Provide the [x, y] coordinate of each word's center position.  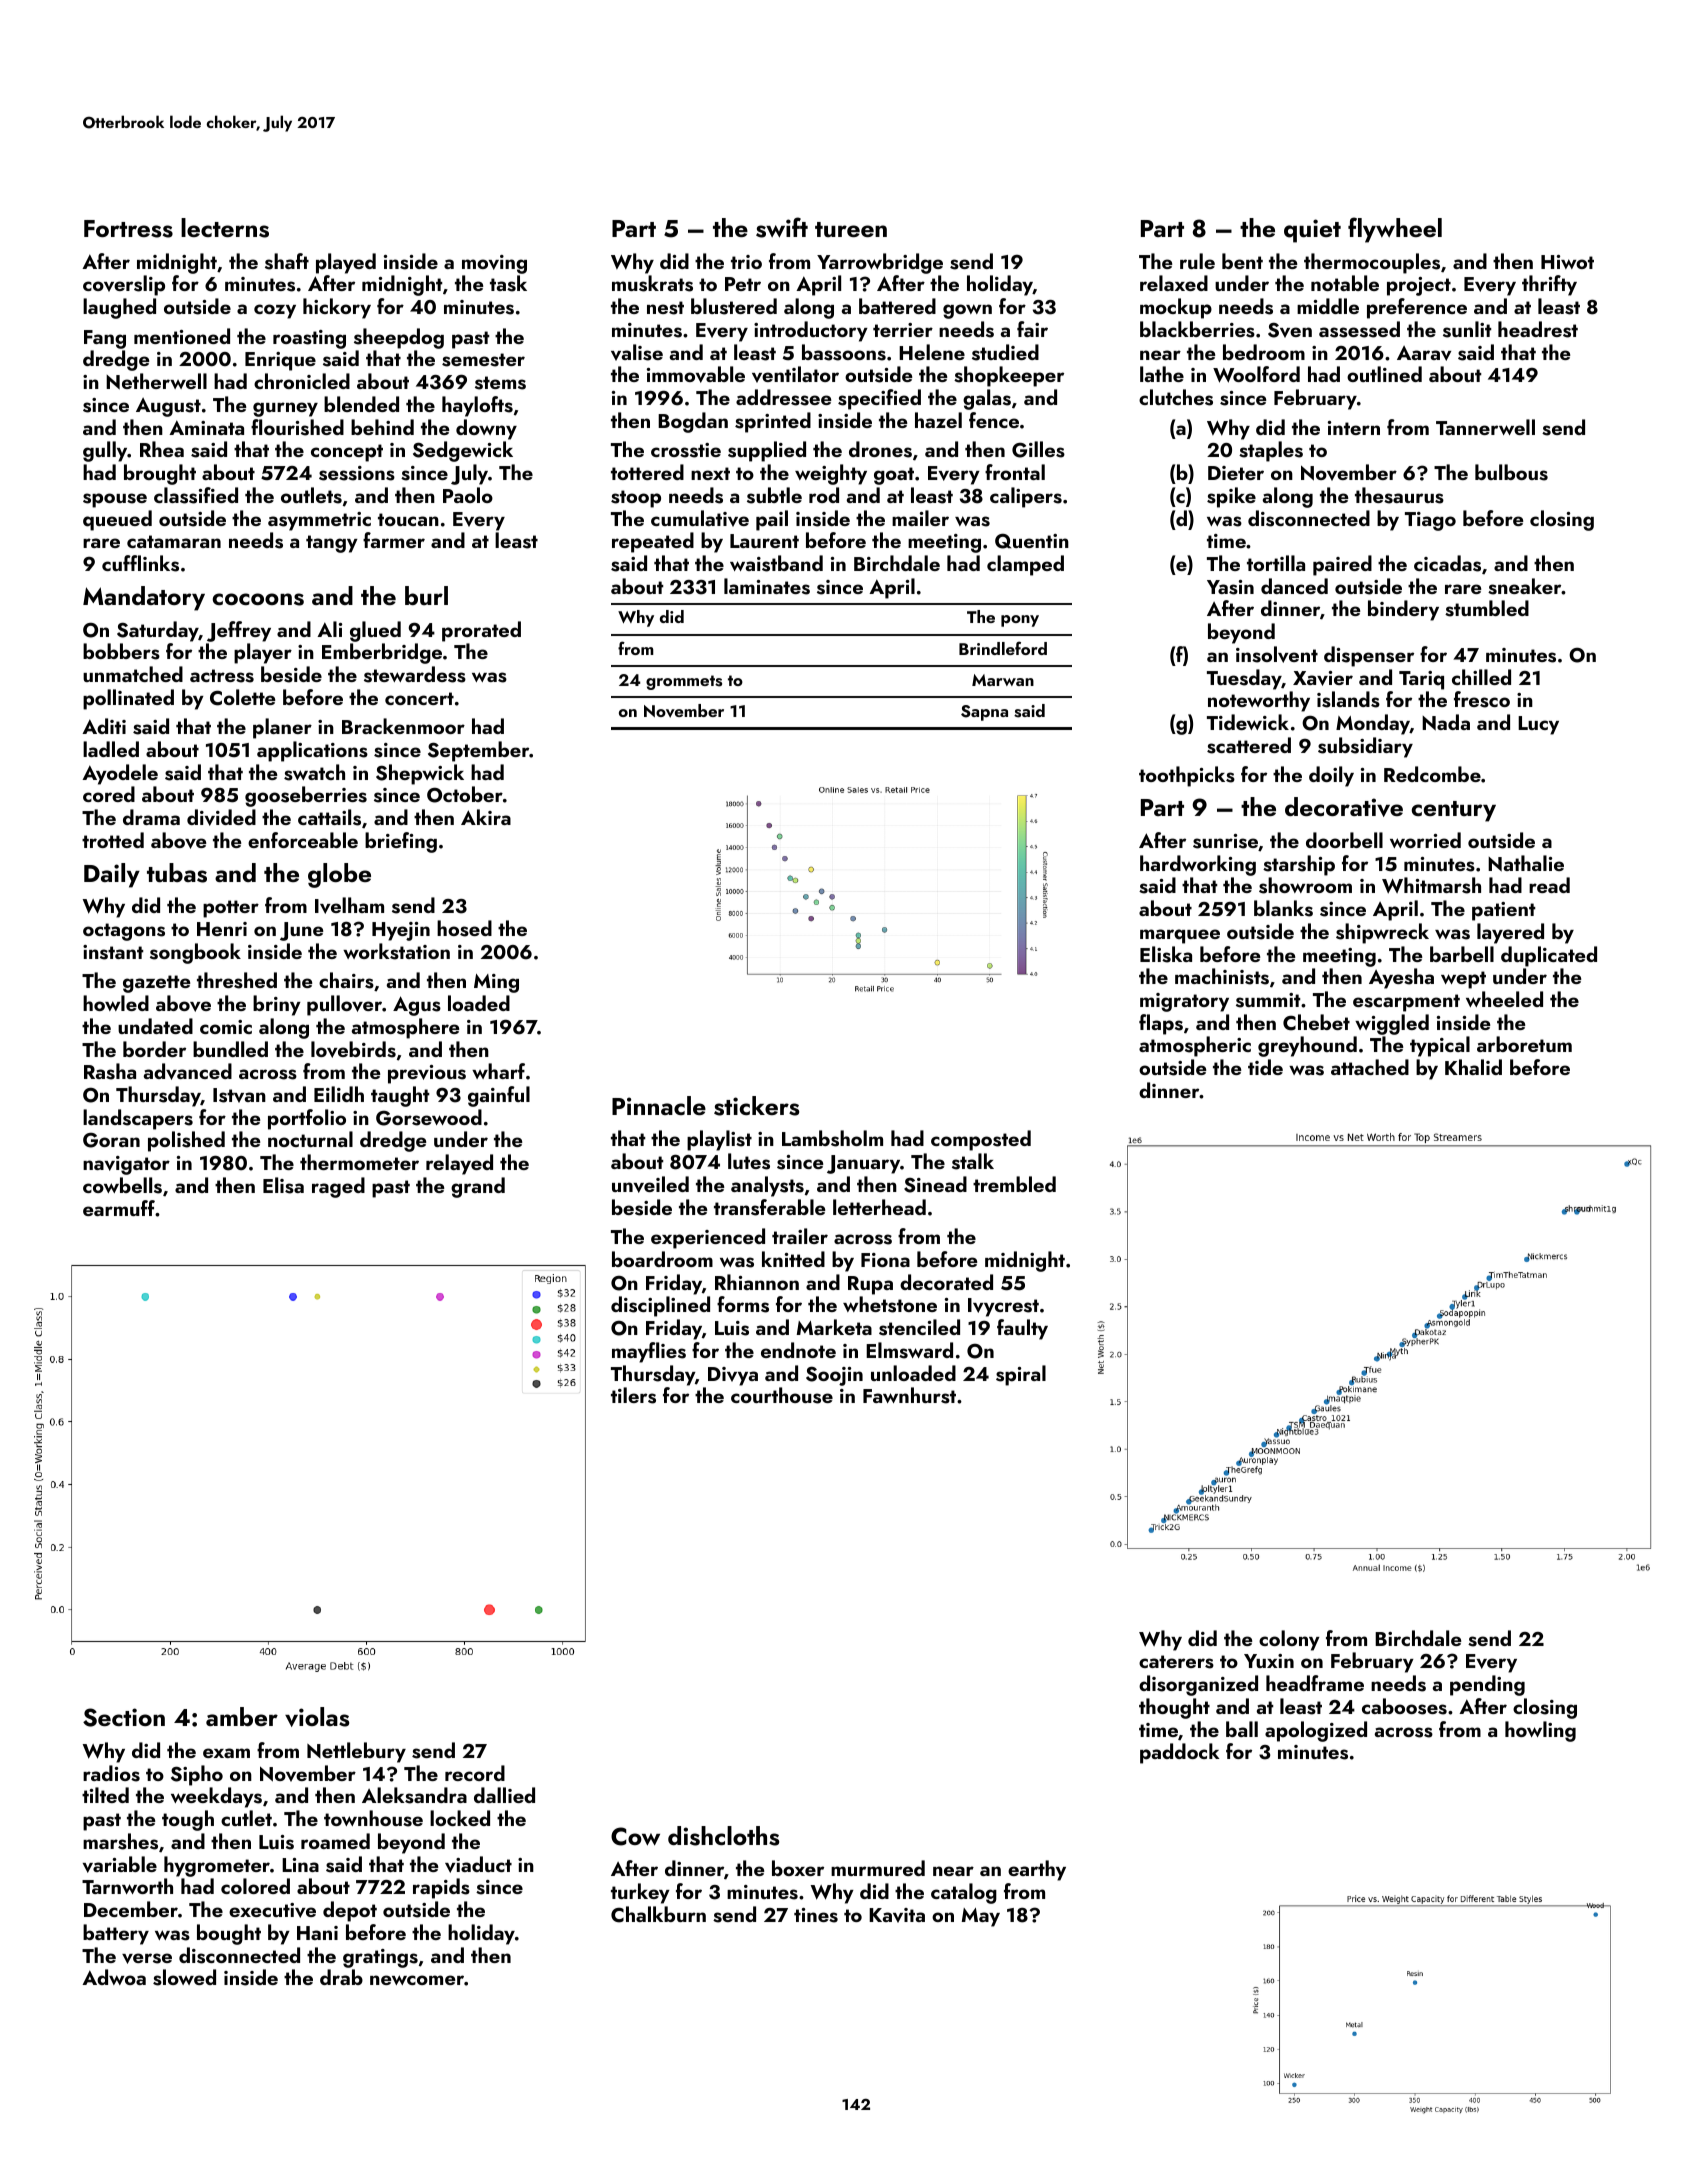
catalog [964, 1893]
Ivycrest [1003, 1307]
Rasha [110, 1071]
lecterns [225, 228]
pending [1487, 1685]
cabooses [1404, 1706]
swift [782, 227]
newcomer [417, 1980]
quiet [1312, 231]
